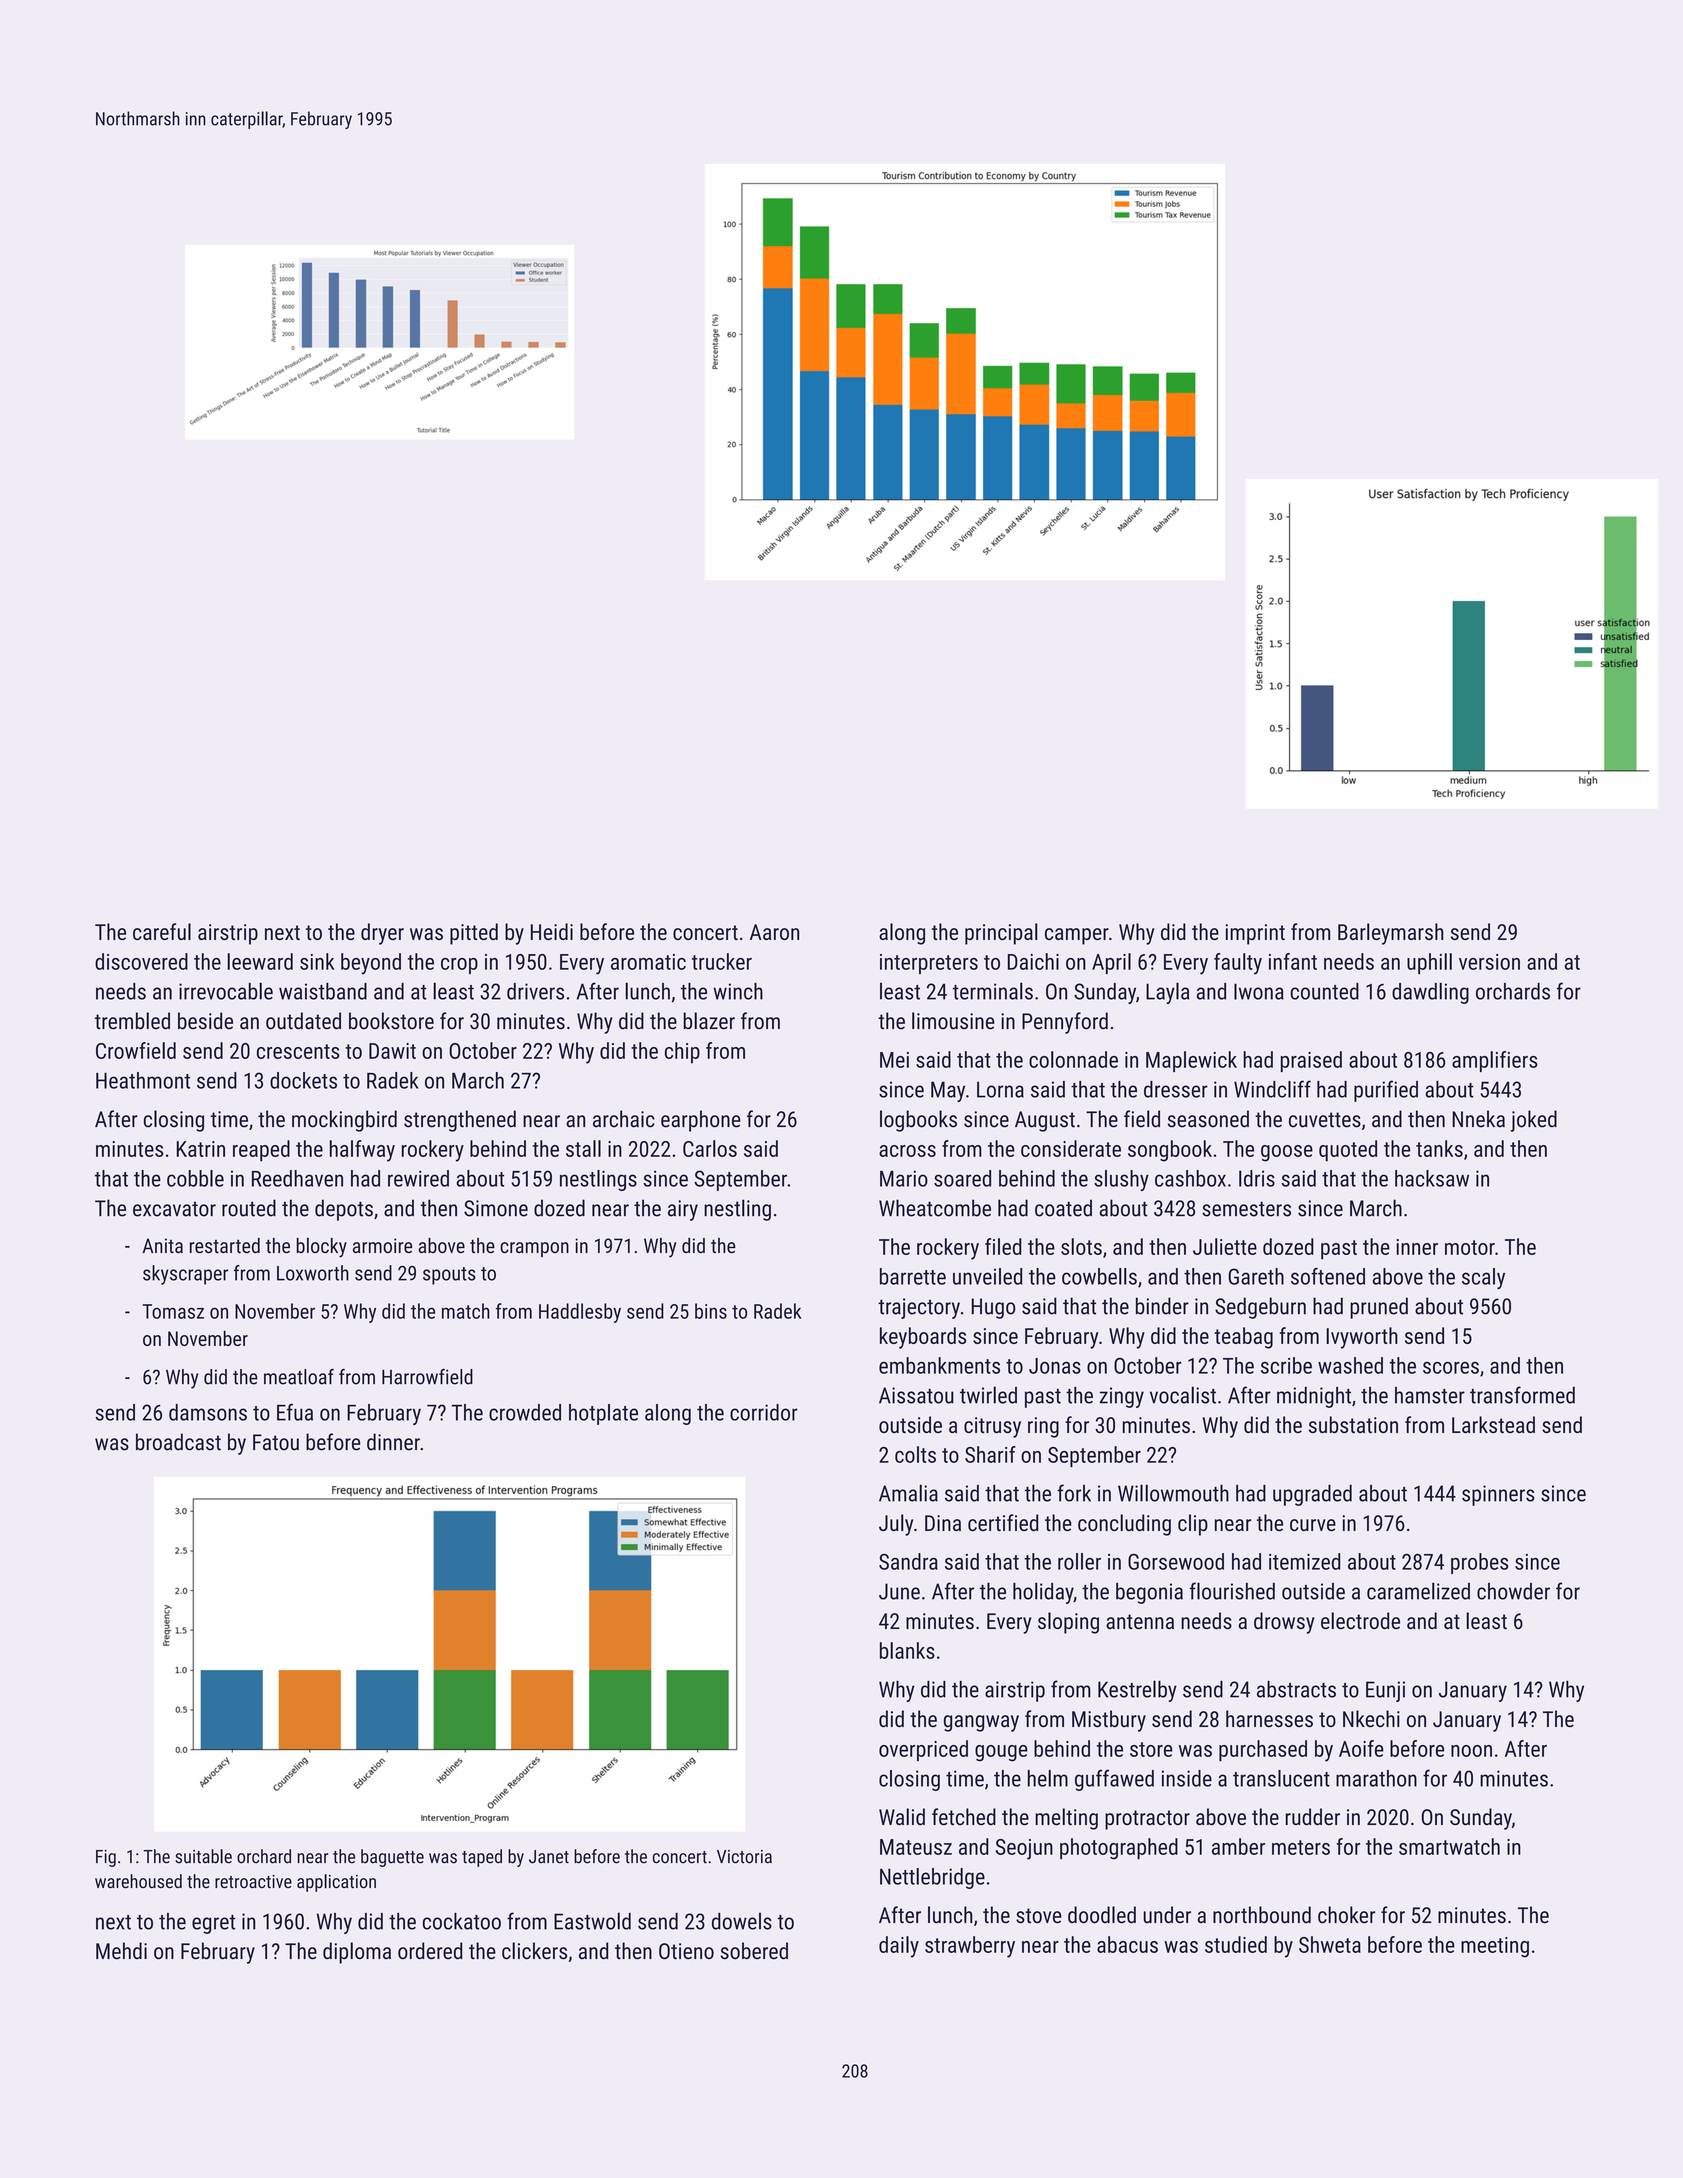 This screenshot has height=2178, width=1683. I want to click on ordered, so click(430, 1951).
